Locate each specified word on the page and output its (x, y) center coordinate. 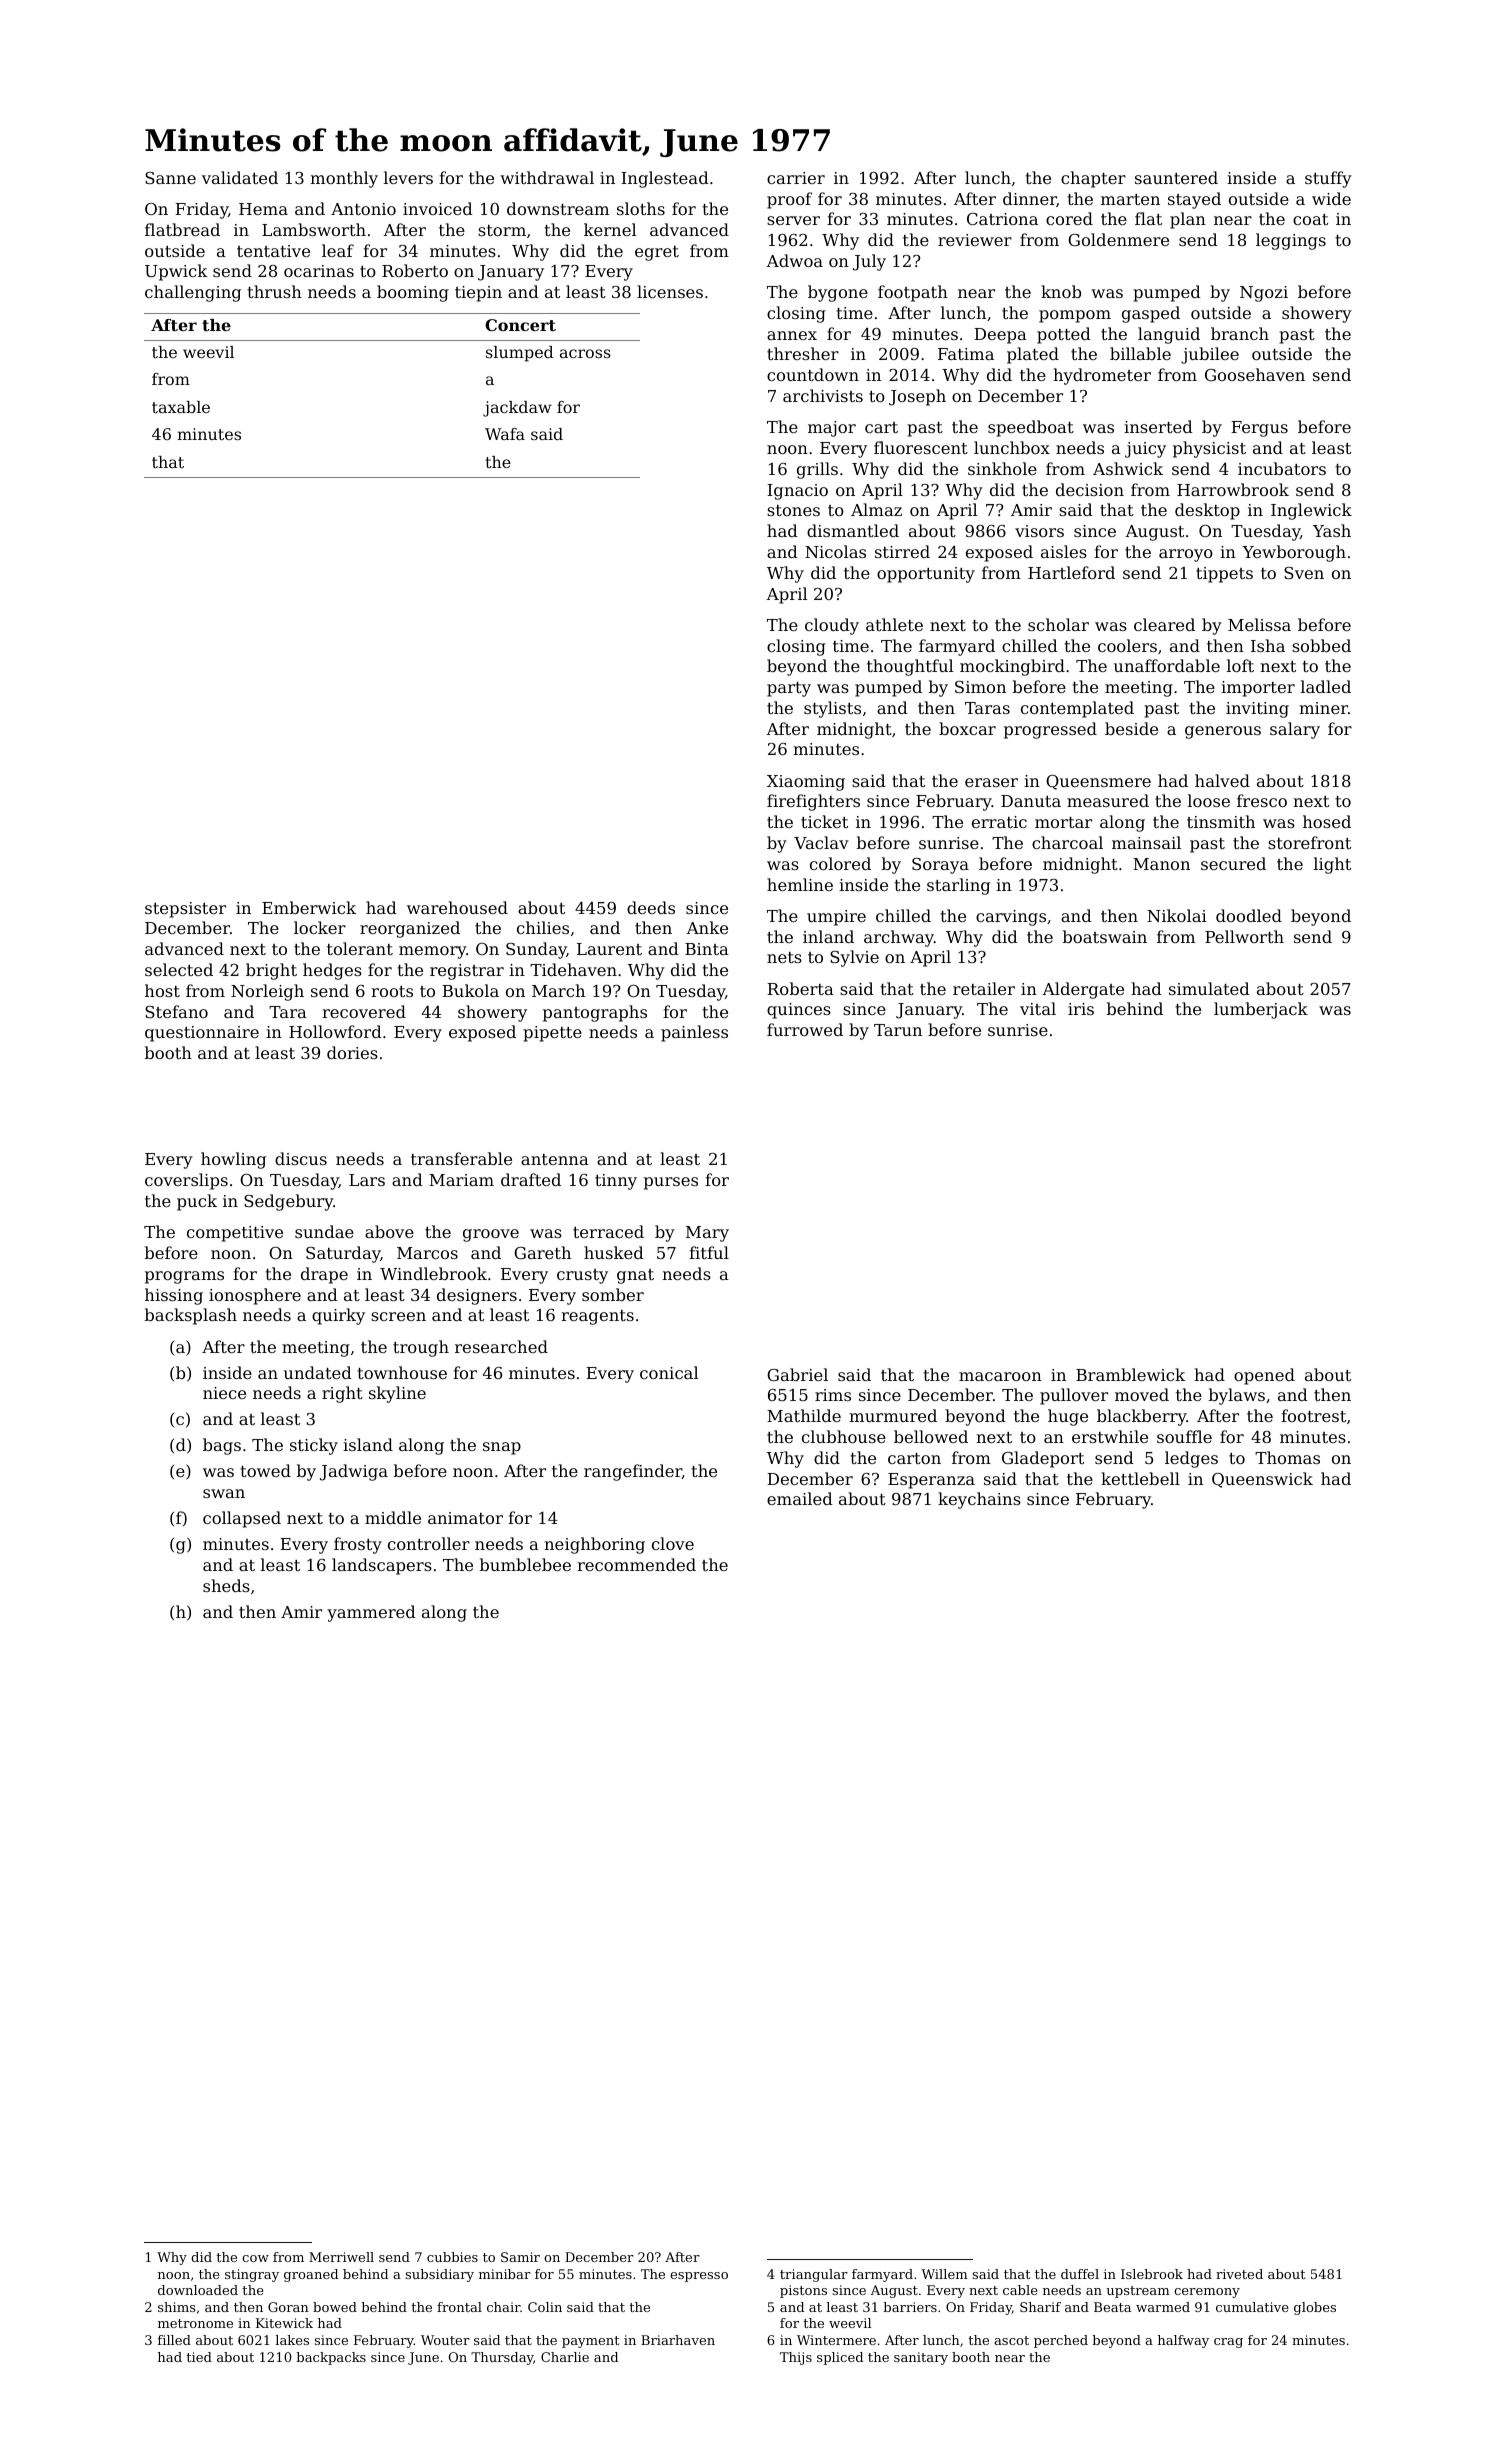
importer (1258, 689)
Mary (707, 1234)
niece (224, 1393)
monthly (344, 179)
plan (1188, 220)
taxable (181, 407)
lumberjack (1261, 1010)
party (789, 689)
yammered (371, 1613)
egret (657, 253)
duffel (1080, 2274)
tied (199, 2357)
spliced (840, 2358)
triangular (814, 2275)
